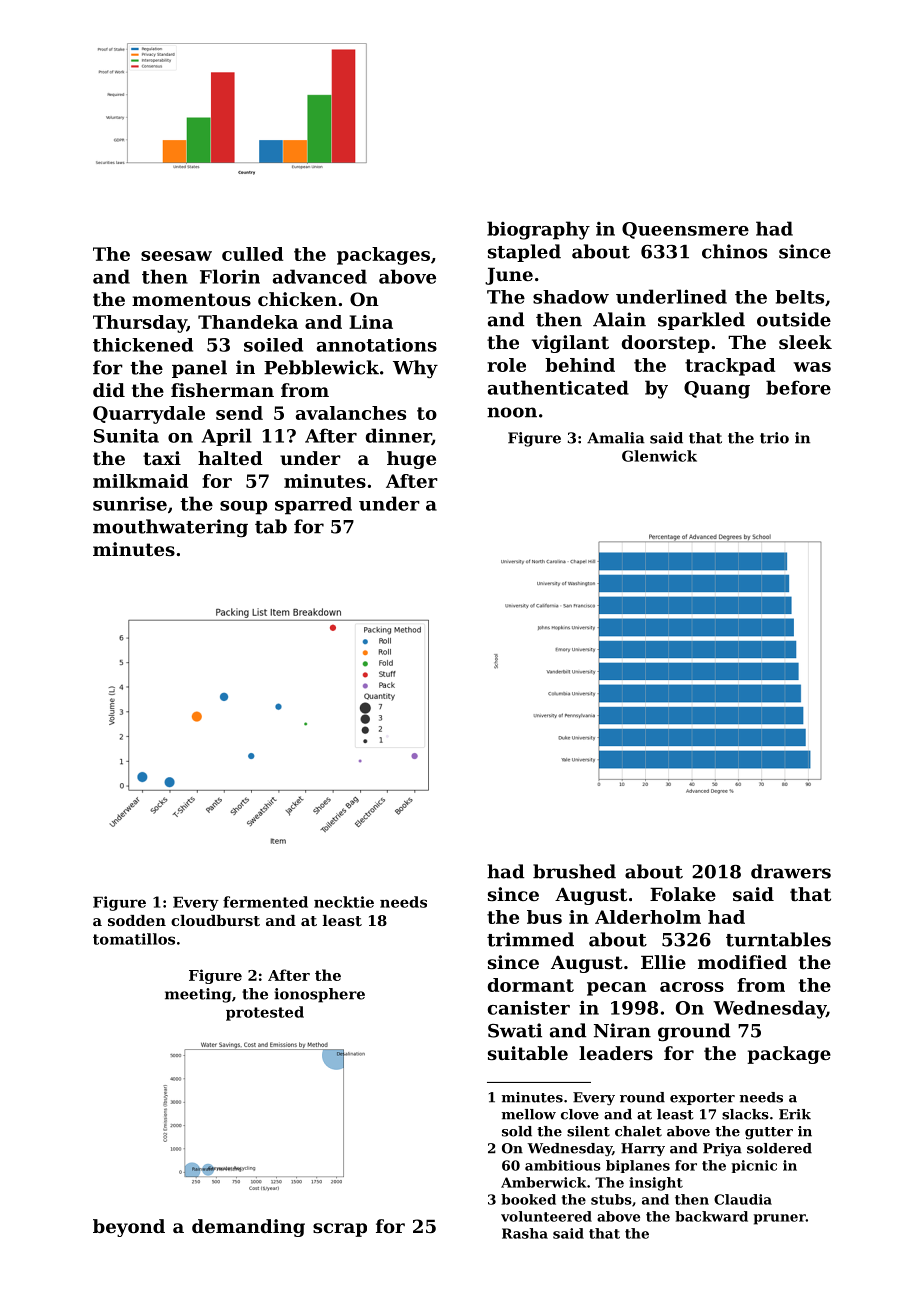 The image size is (924, 1311). I want to click on biography, so click(538, 230).
